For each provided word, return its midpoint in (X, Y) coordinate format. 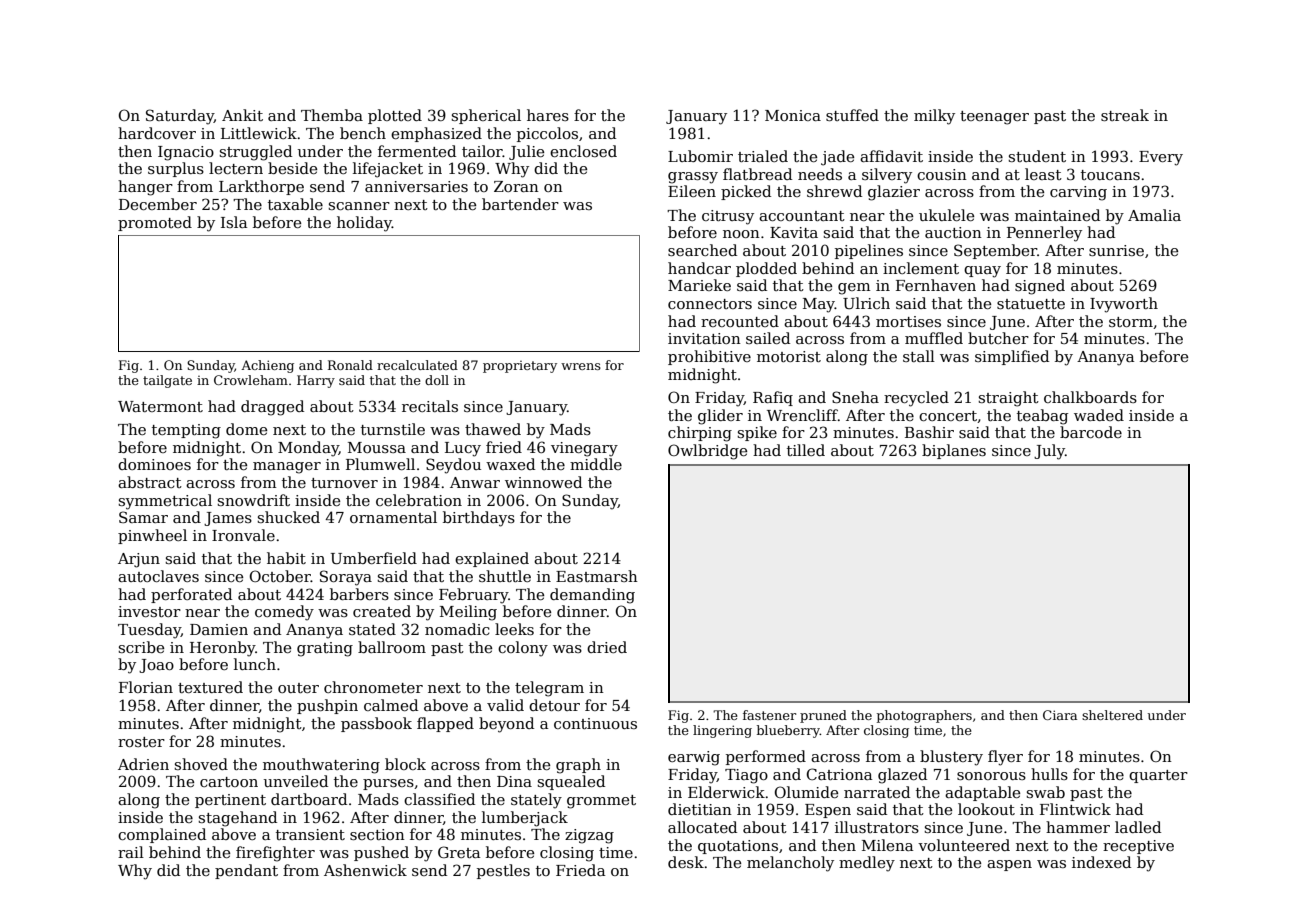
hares (548, 115)
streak (1125, 115)
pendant (246, 871)
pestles (503, 871)
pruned (823, 716)
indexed (1101, 862)
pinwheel (152, 536)
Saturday (180, 117)
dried (607, 647)
